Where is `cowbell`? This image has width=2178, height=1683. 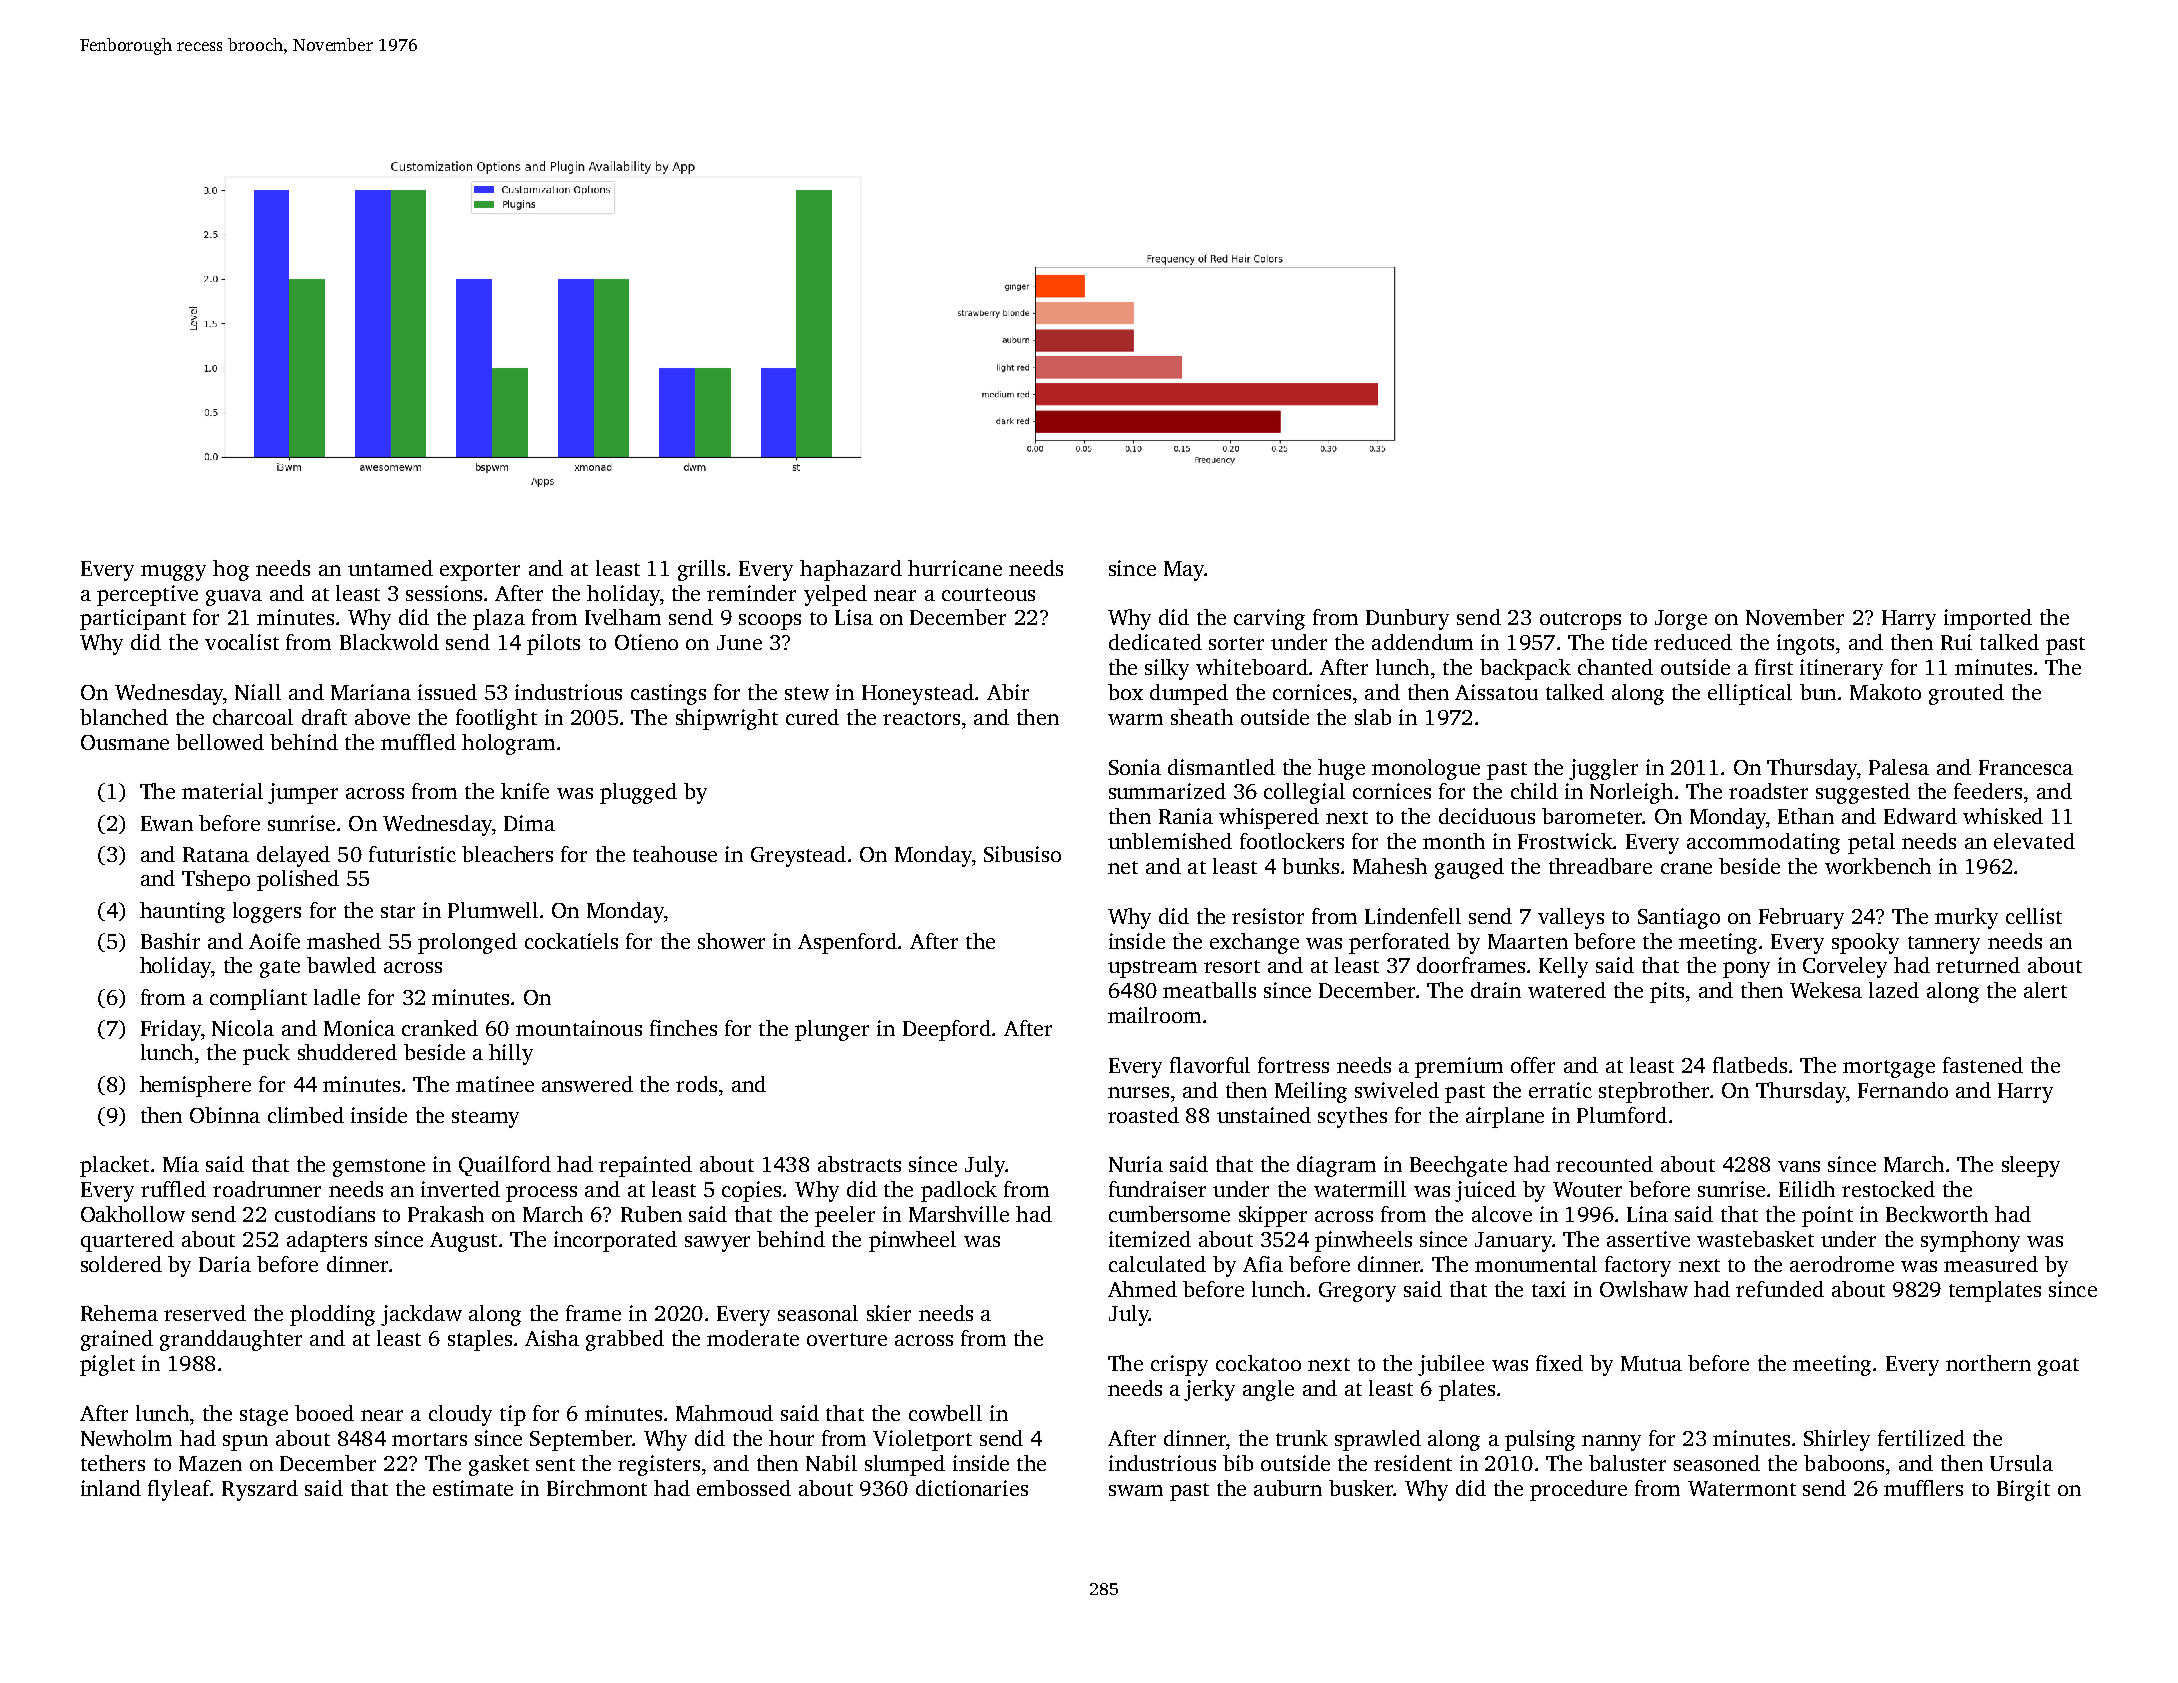 cowbell is located at coordinates (945, 1413).
